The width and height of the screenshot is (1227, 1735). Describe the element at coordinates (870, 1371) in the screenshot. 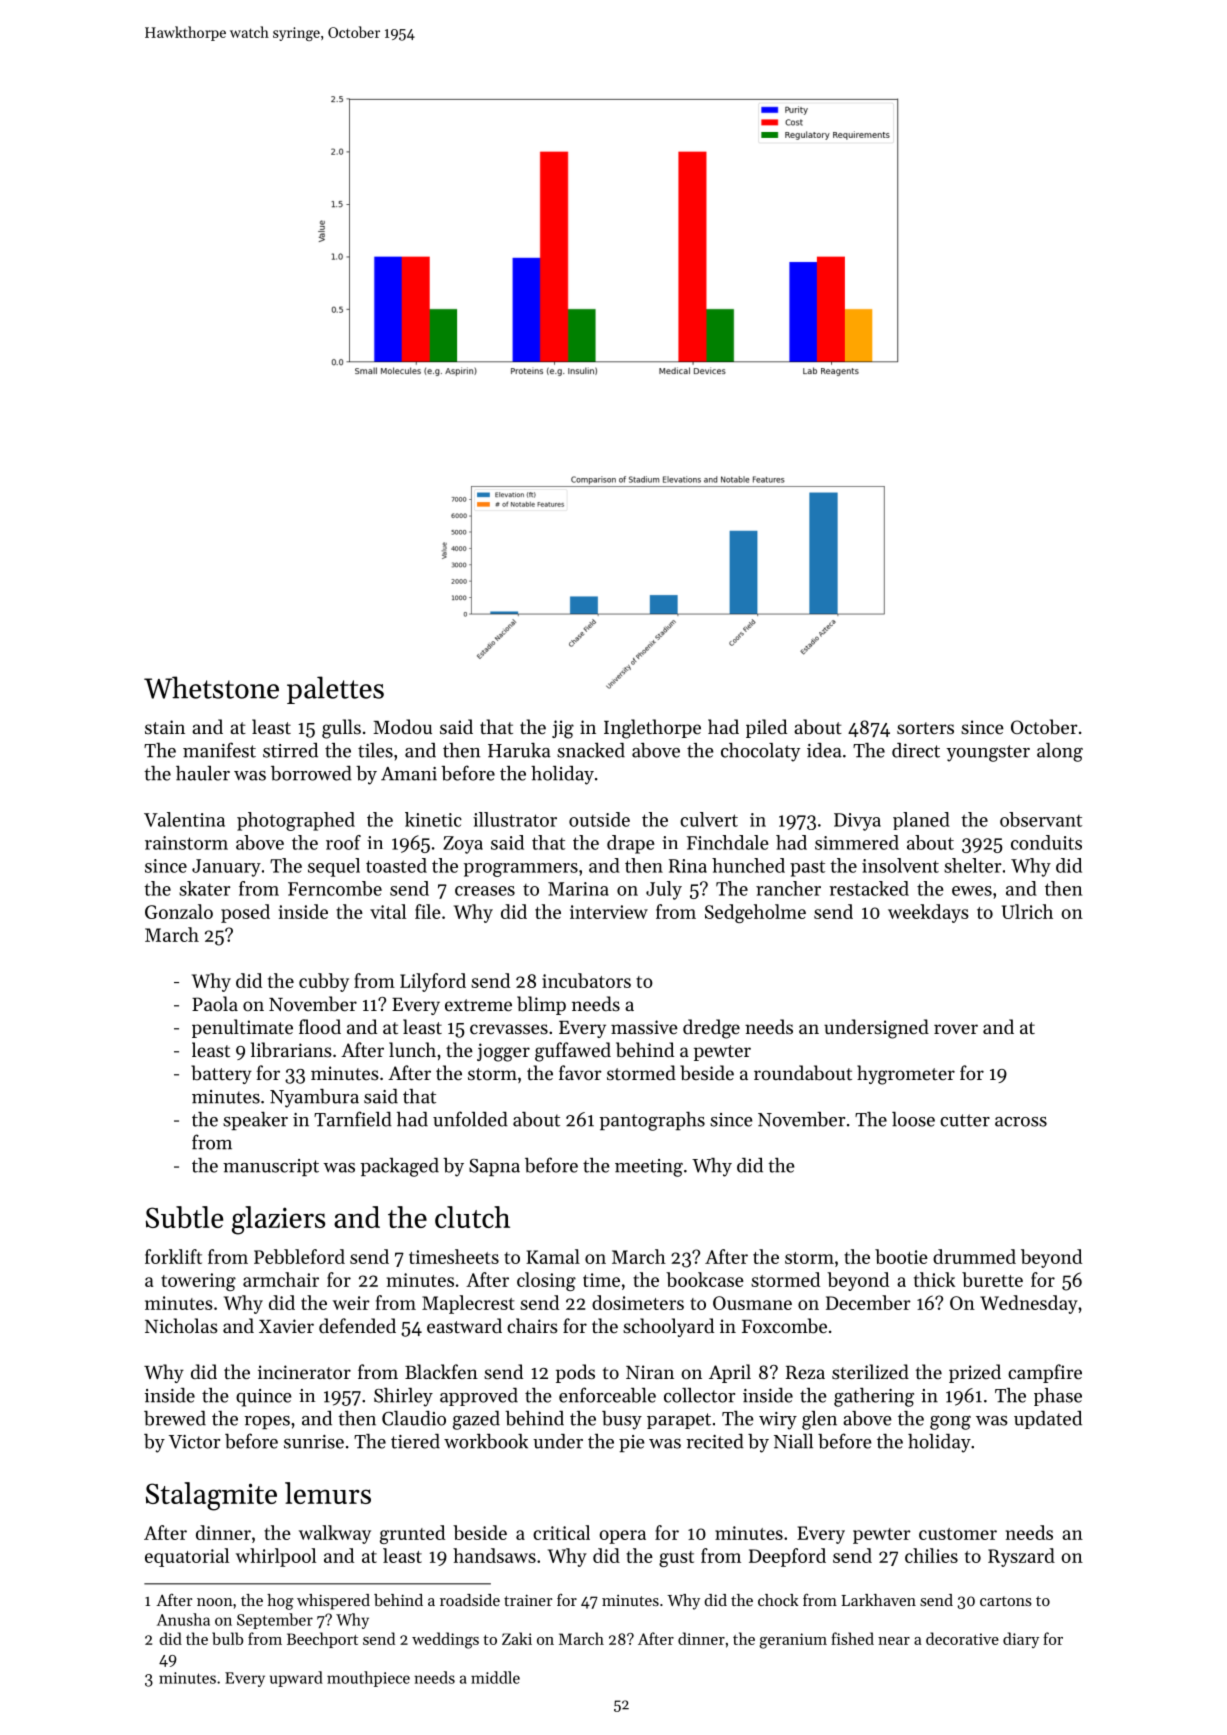

I see `sterilized` at that location.
